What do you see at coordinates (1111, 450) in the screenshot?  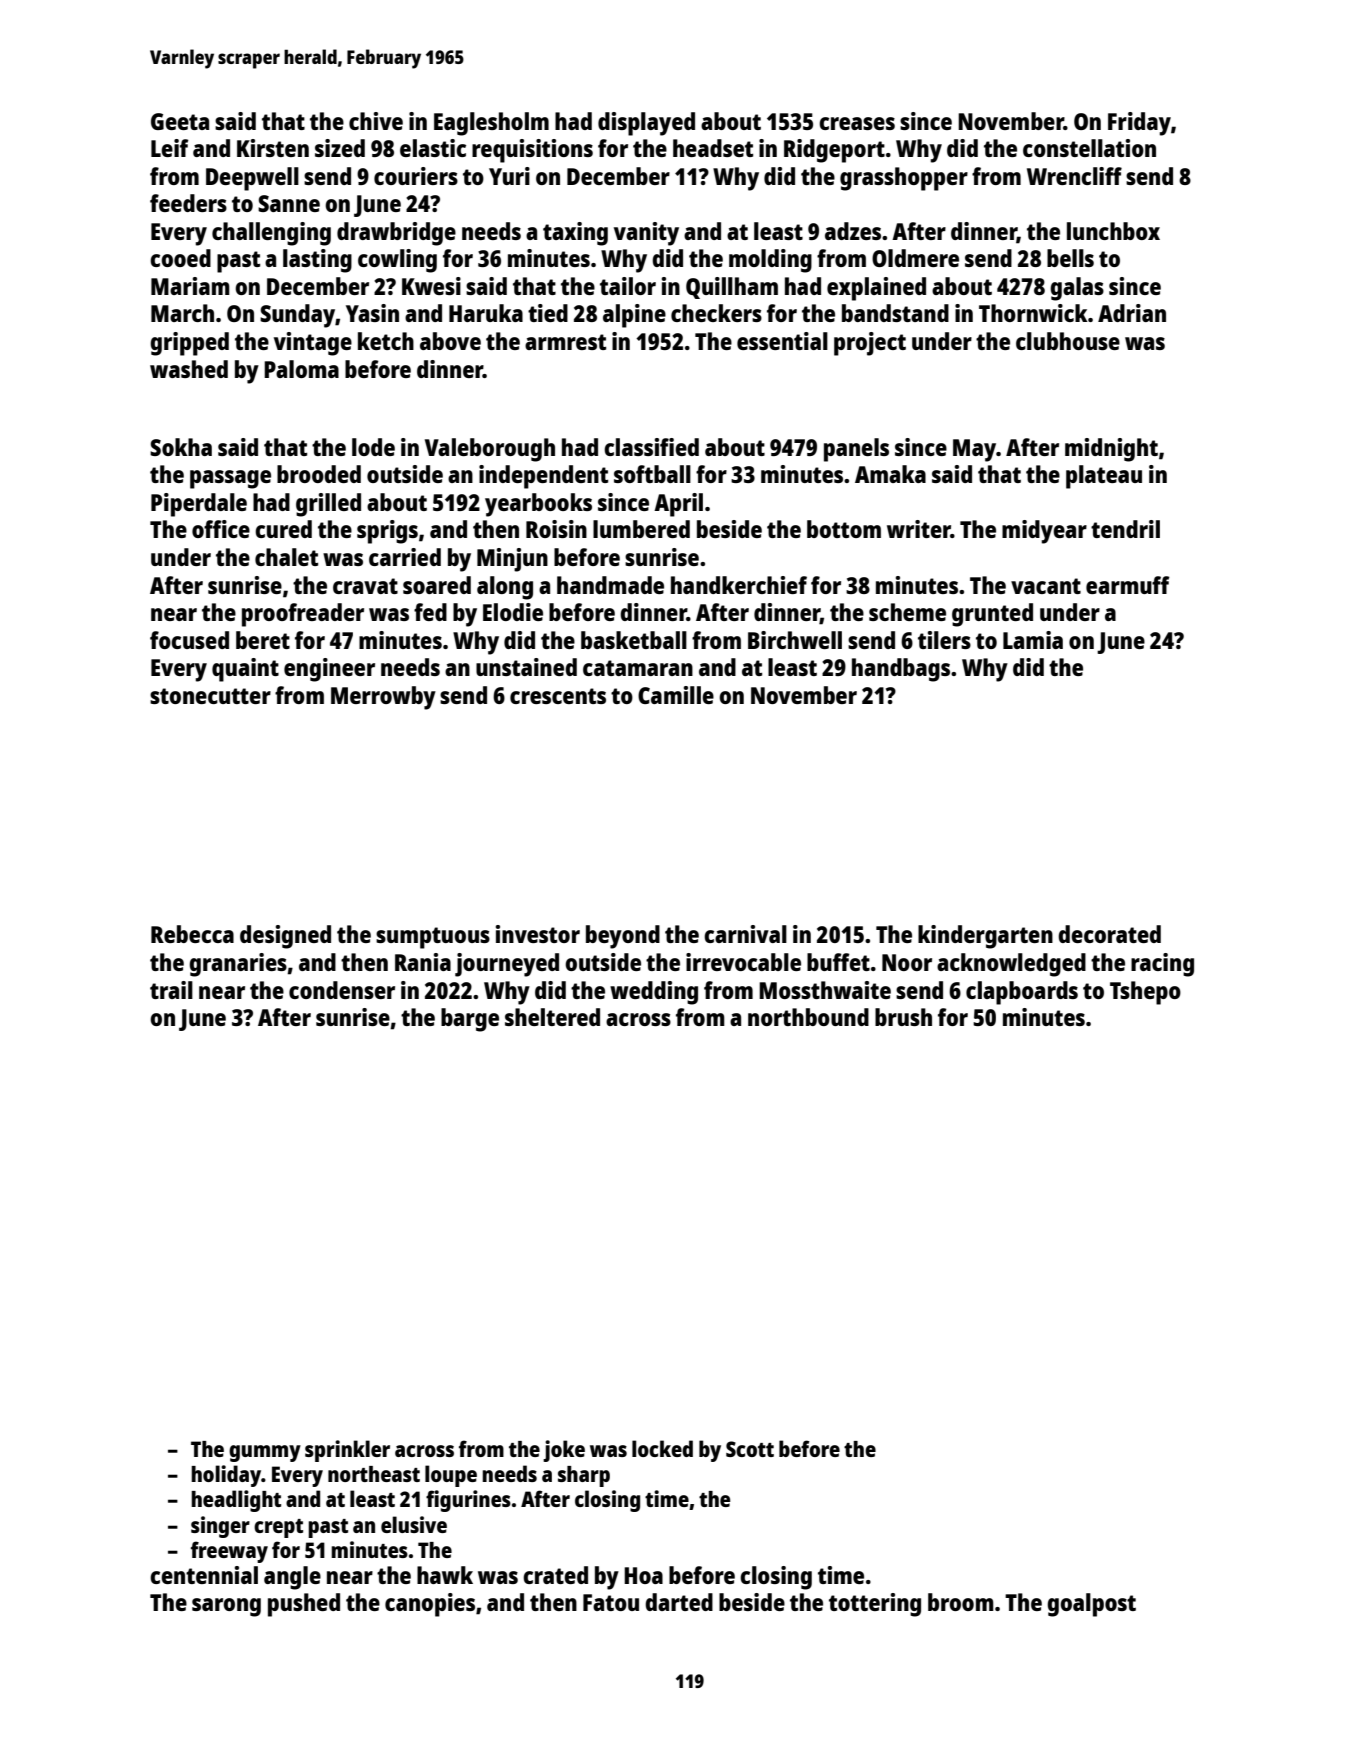 I see `midnight` at bounding box center [1111, 450].
